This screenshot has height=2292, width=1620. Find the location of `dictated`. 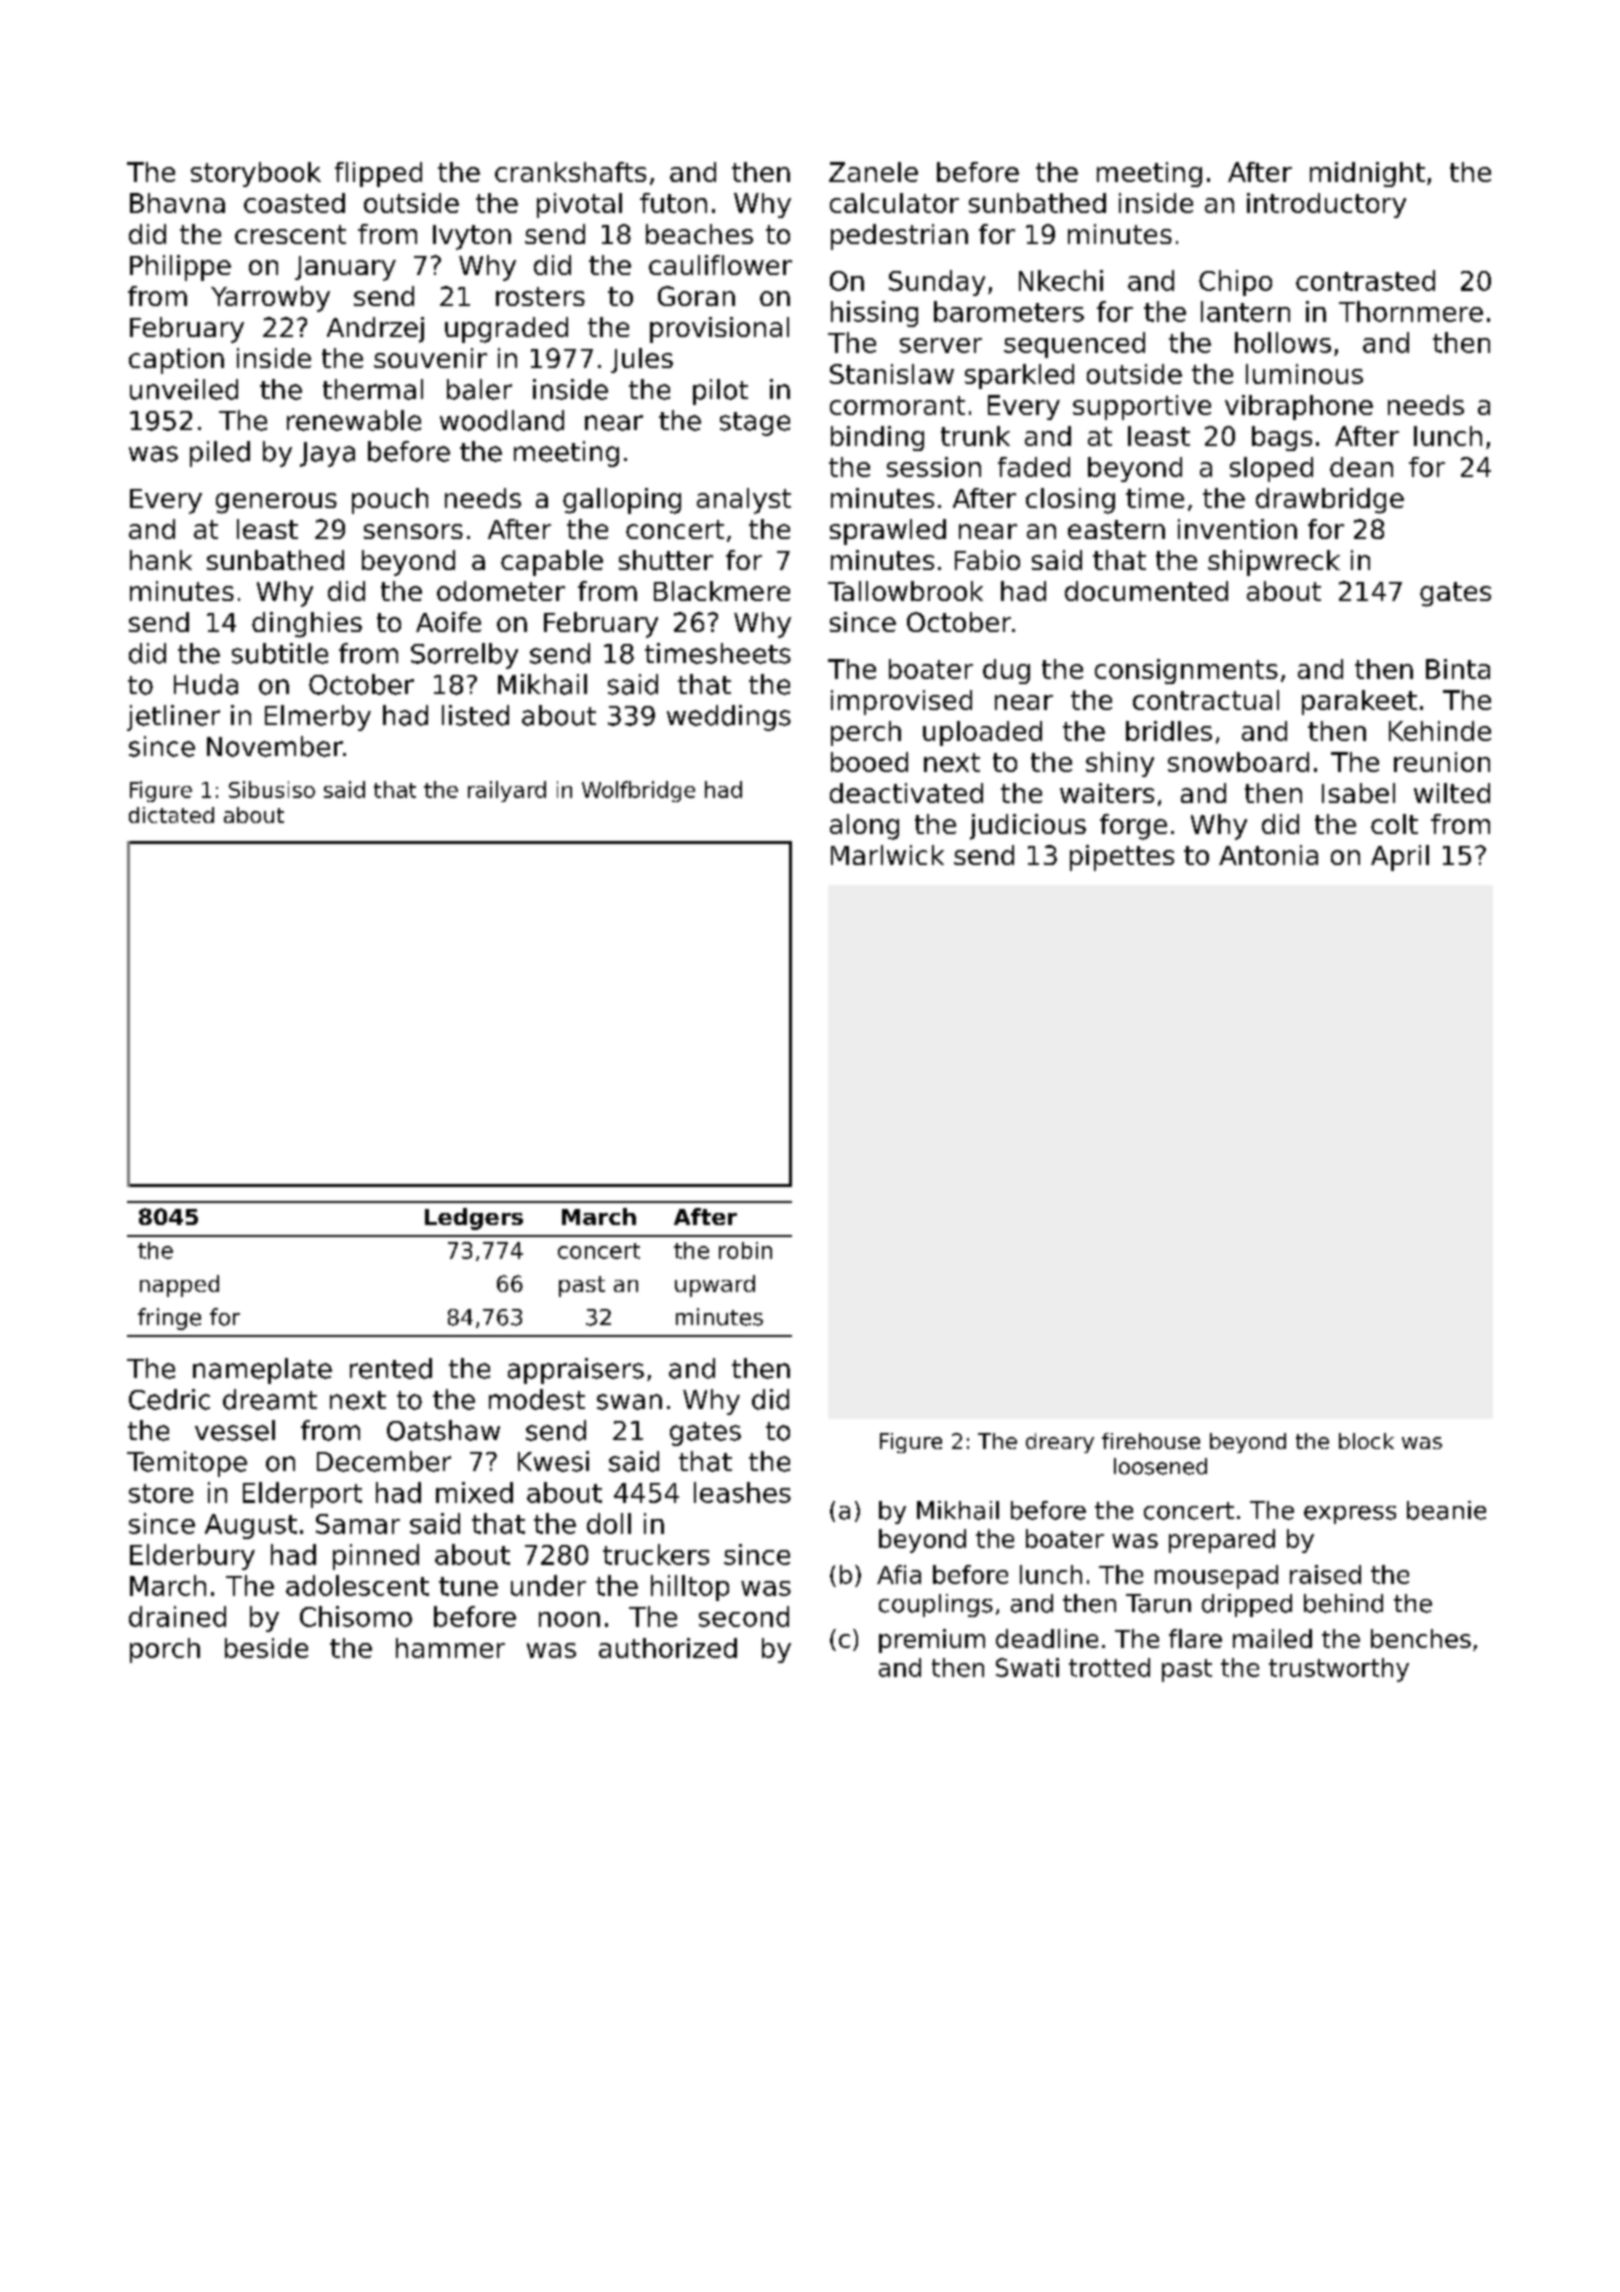

dictated is located at coordinates (171, 815).
